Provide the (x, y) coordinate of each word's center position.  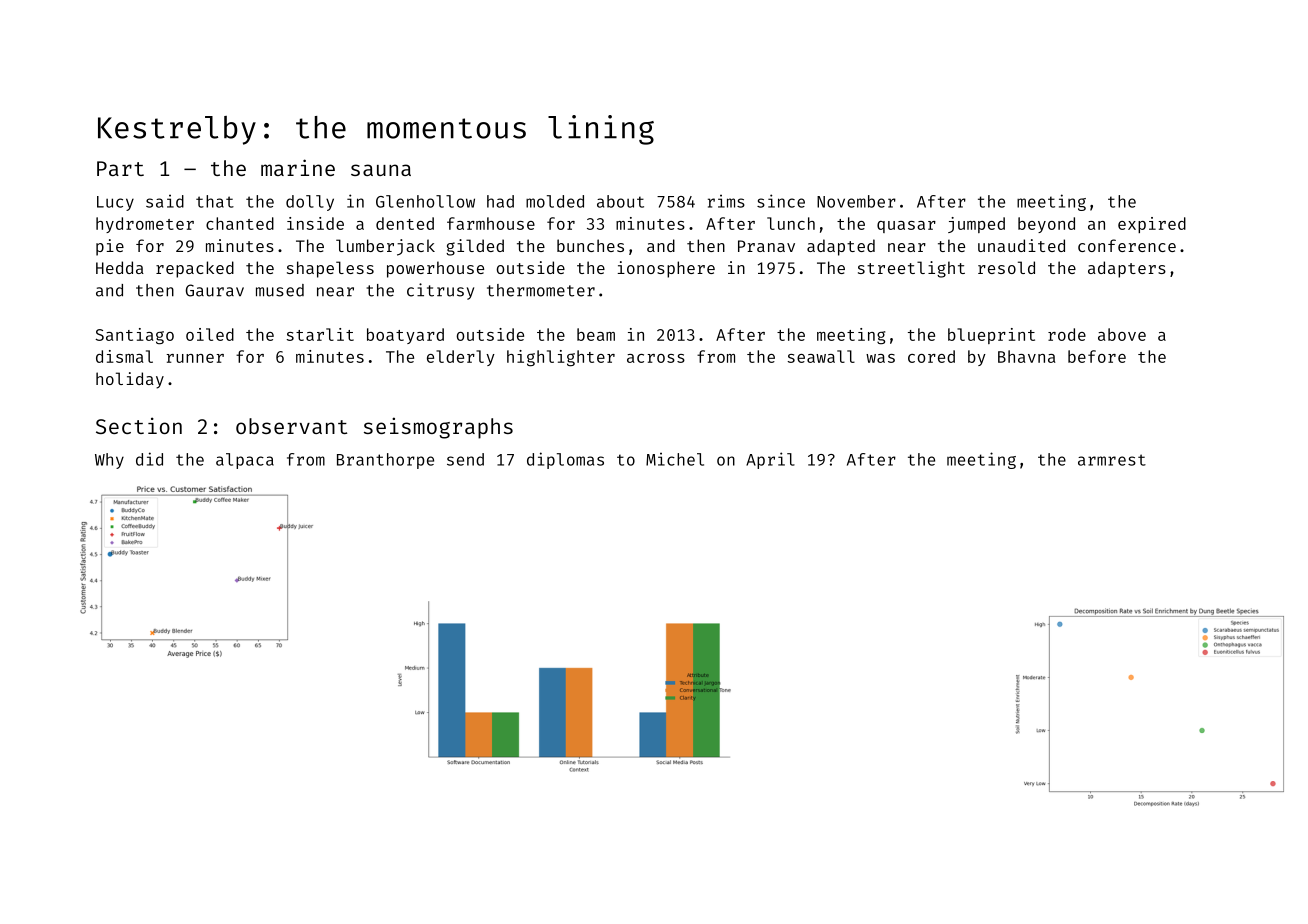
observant (291, 426)
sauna (381, 170)
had (500, 201)
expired (1152, 225)
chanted (240, 223)
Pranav (766, 246)
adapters (1127, 269)
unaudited (1021, 245)
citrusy (440, 291)
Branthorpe (385, 461)
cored (931, 356)
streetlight (911, 269)
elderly (461, 358)
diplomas (565, 460)
